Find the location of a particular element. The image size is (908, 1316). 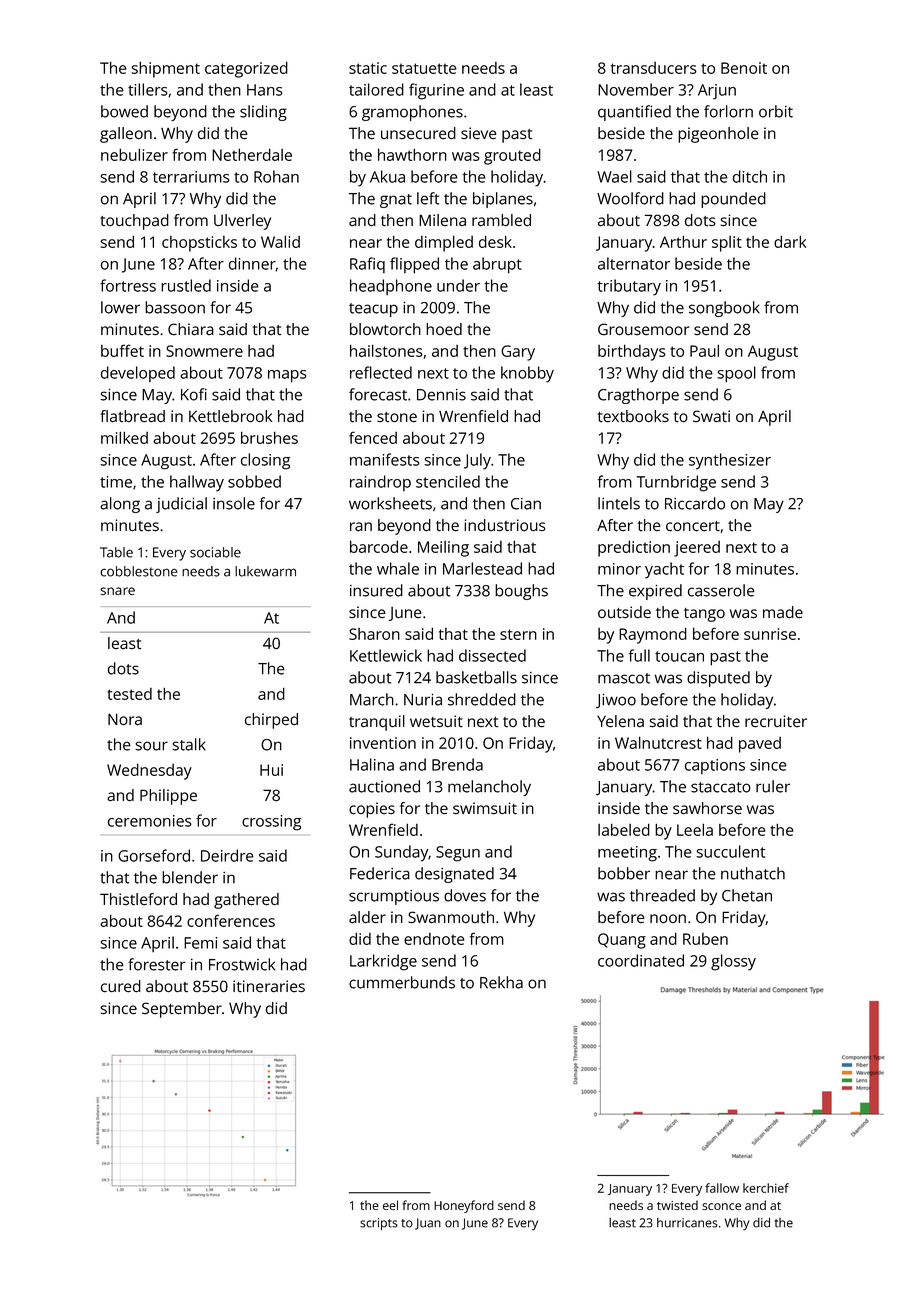

shipment is located at coordinates (165, 69).
